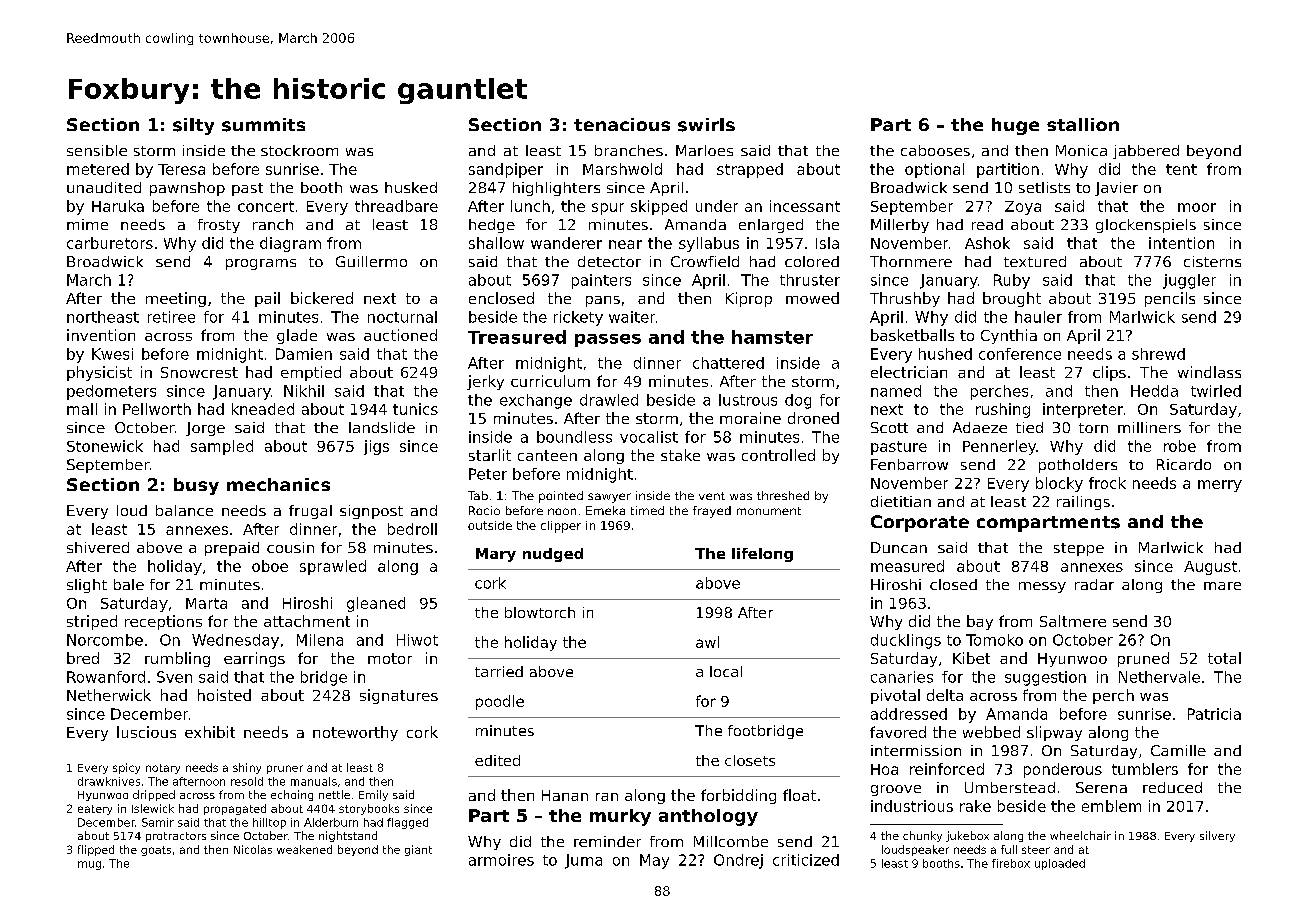  I want to click on signatures, so click(399, 696).
